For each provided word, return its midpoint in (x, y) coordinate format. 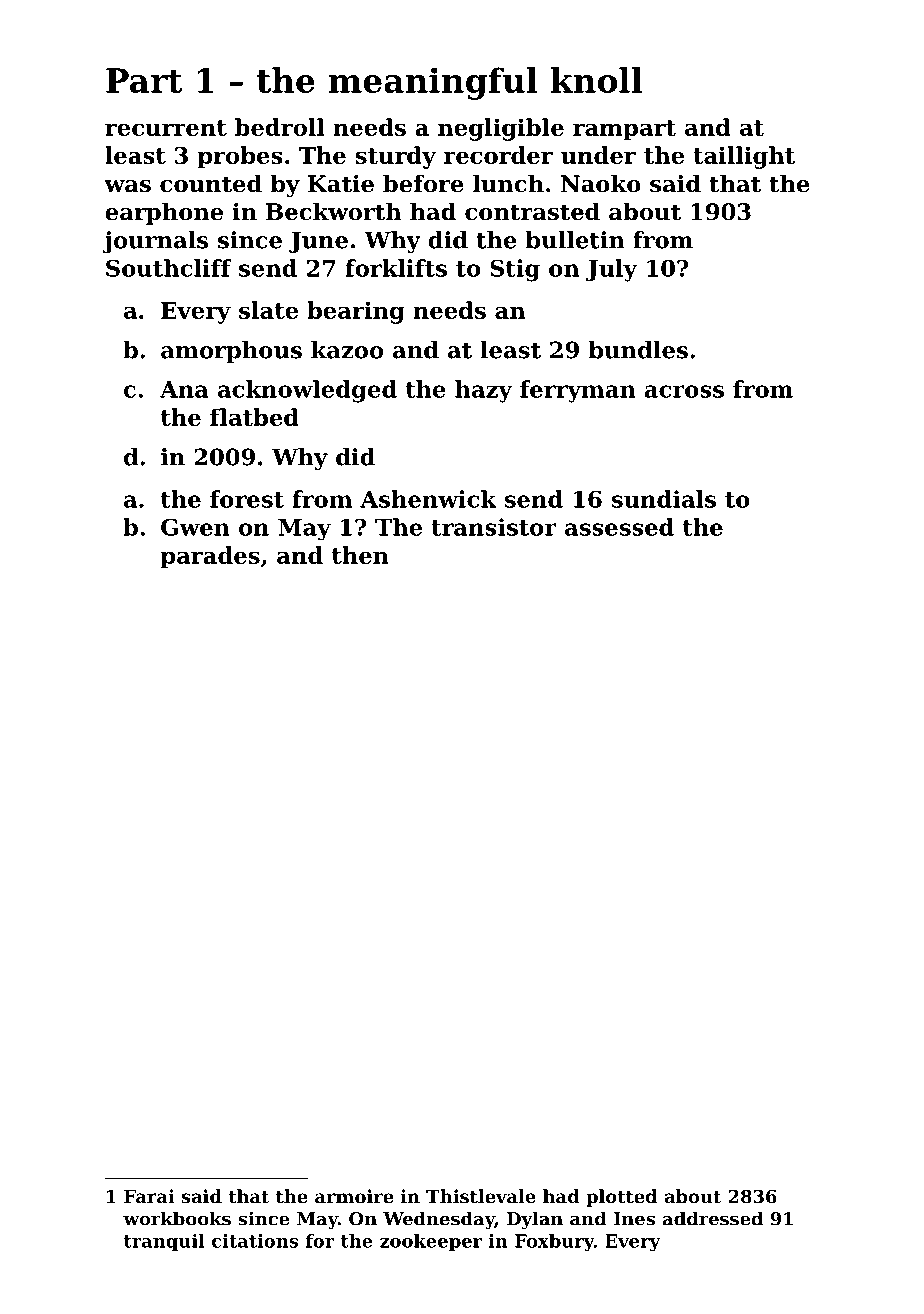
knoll (597, 80)
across (684, 391)
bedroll (279, 127)
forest (247, 499)
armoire (354, 1196)
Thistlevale (481, 1196)
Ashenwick (428, 499)
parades (210, 557)
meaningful (433, 83)
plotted (621, 1198)
